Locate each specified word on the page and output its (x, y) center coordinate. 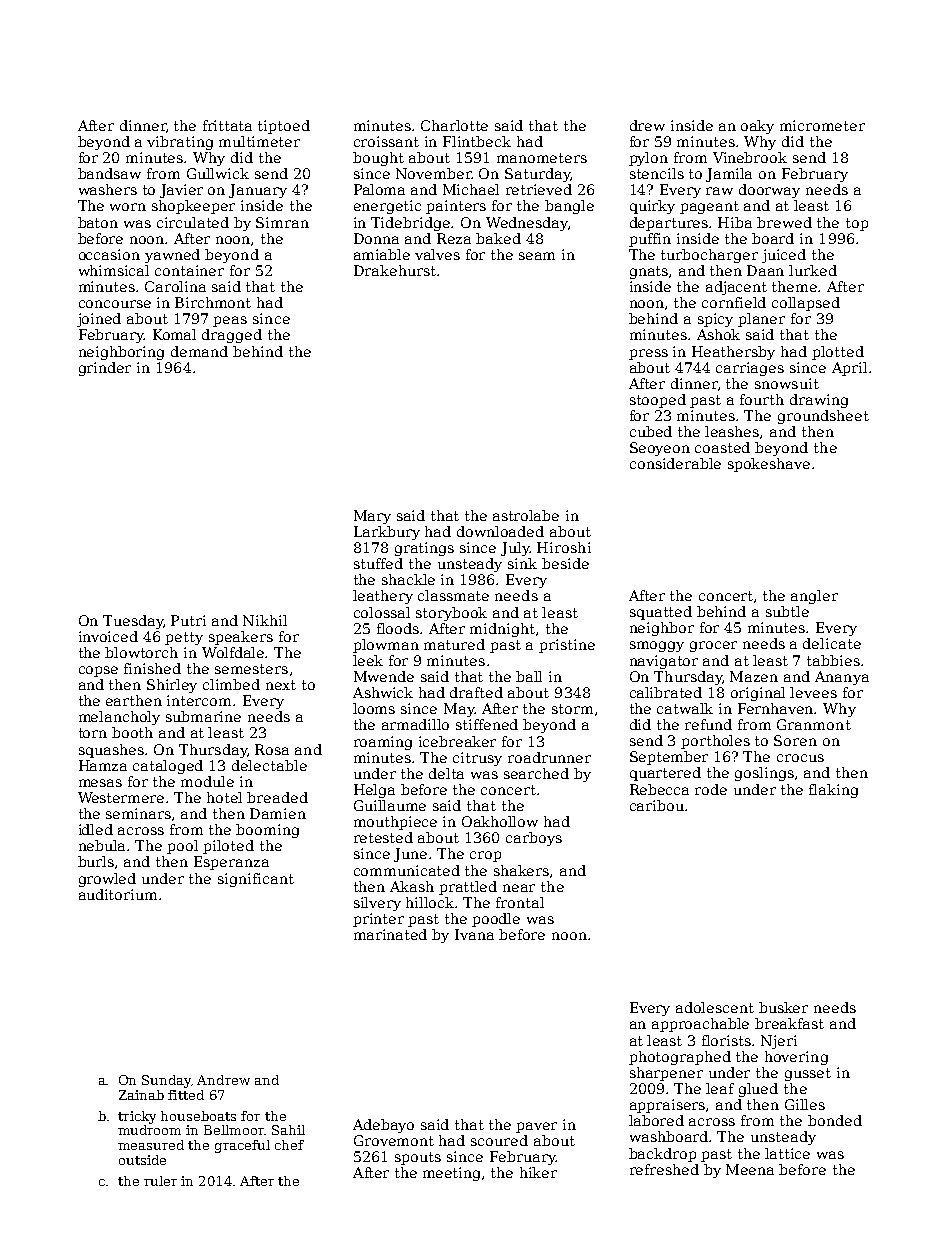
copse (98, 671)
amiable (382, 254)
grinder (105, 369)
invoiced (108, 636)
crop (485, 856)
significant (256, 880)
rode (711, 789)
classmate (453, 595)
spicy (715, 320)
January (258, 191)
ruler (160, 1181)
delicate (832, 643)
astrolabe (526, 515)
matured (454, 644)
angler (814, 597)
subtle (787, 611)
